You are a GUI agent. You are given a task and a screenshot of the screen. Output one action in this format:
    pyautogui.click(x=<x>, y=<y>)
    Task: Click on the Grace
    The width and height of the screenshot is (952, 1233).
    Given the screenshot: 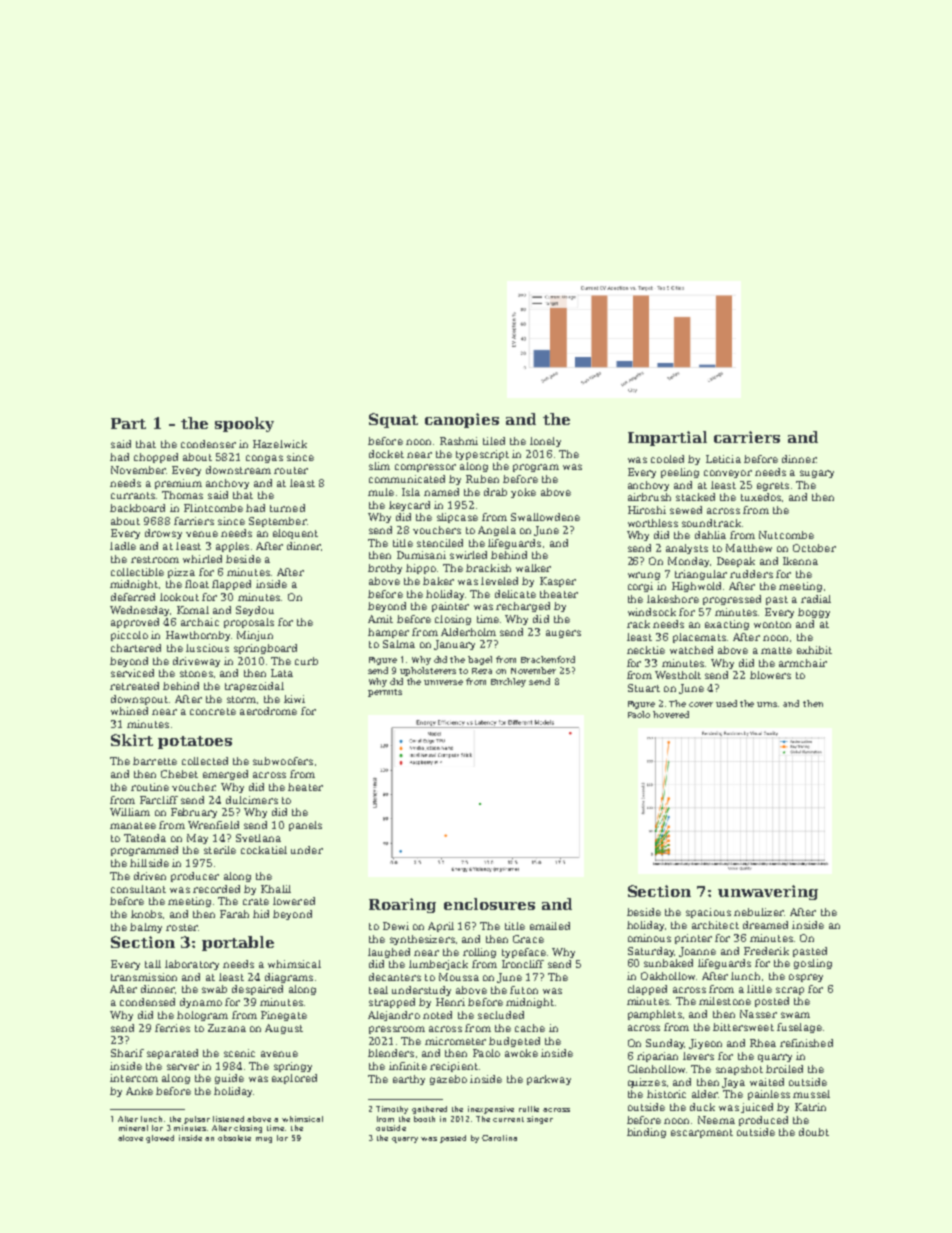 What is the action you would take?
    pyautogui.click(x=528, y=939)
